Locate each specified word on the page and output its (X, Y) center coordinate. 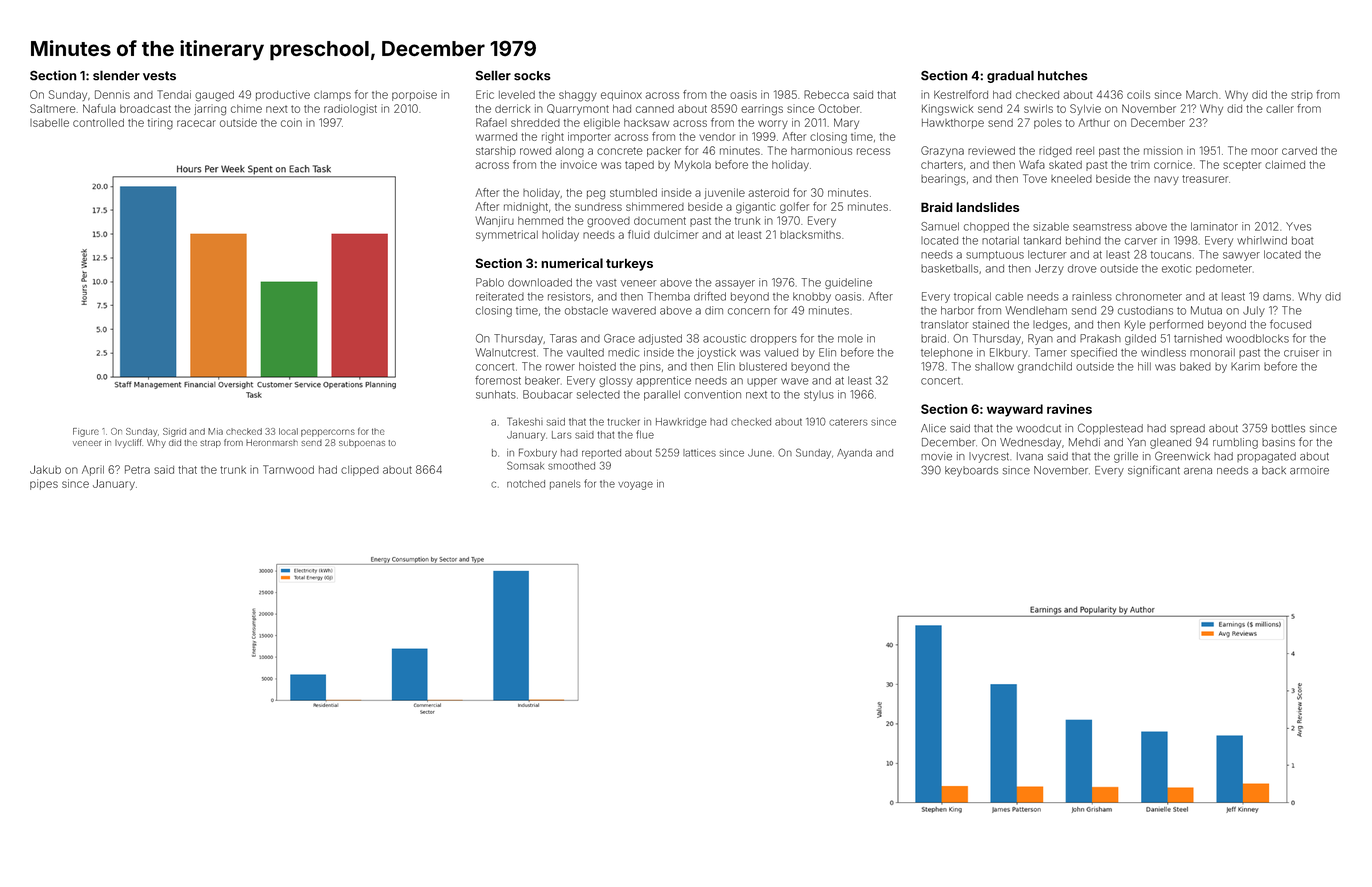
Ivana (1030, 456)
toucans (1171, 255)
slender (116, 75)
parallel (662, 395)
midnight (526, 208)
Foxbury (538, 453)
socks (532, 76)
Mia (215, 431)
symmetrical (507, 235)
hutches (1062, 76)
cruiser (1301, 352)
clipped (360, 470)
